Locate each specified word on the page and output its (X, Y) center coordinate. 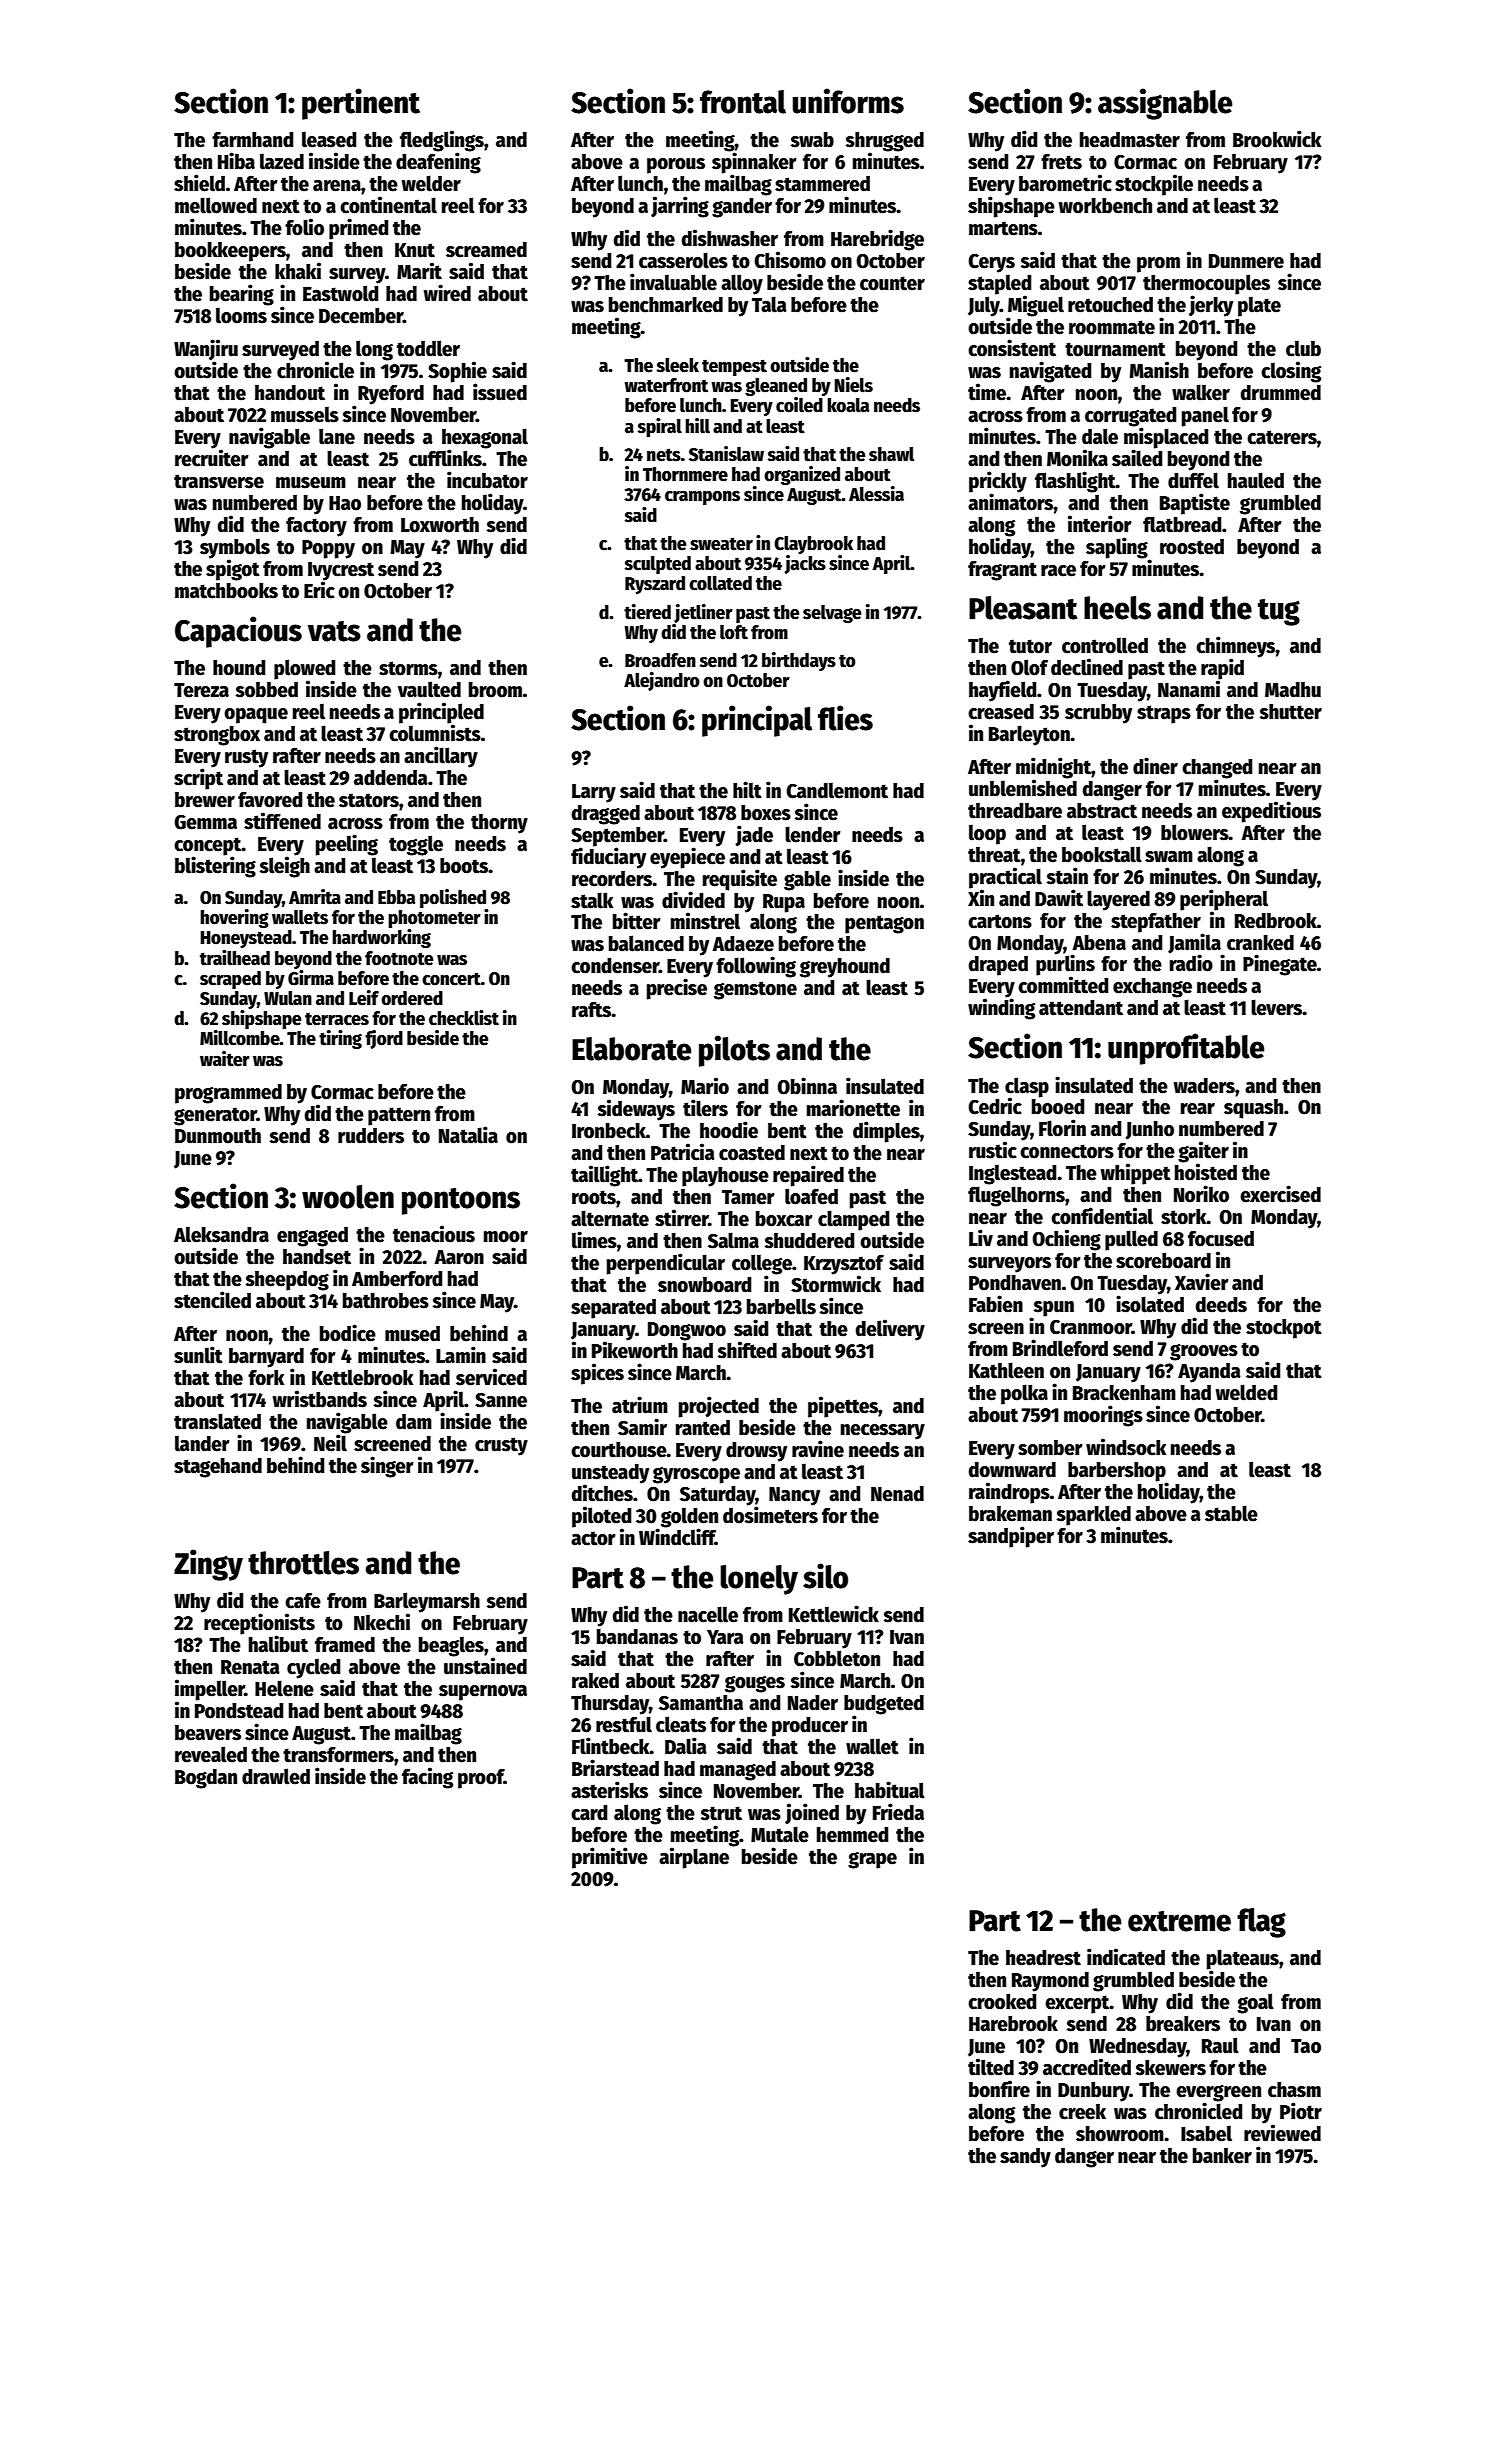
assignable (1165, 104)
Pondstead (239, 1711)
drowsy (756, 1452)
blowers (1195, 832)
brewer (205, 800)
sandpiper (1011, 1537)
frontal (743, 102)
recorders (612, 879)
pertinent (361, 104)
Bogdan (206, 1779)
